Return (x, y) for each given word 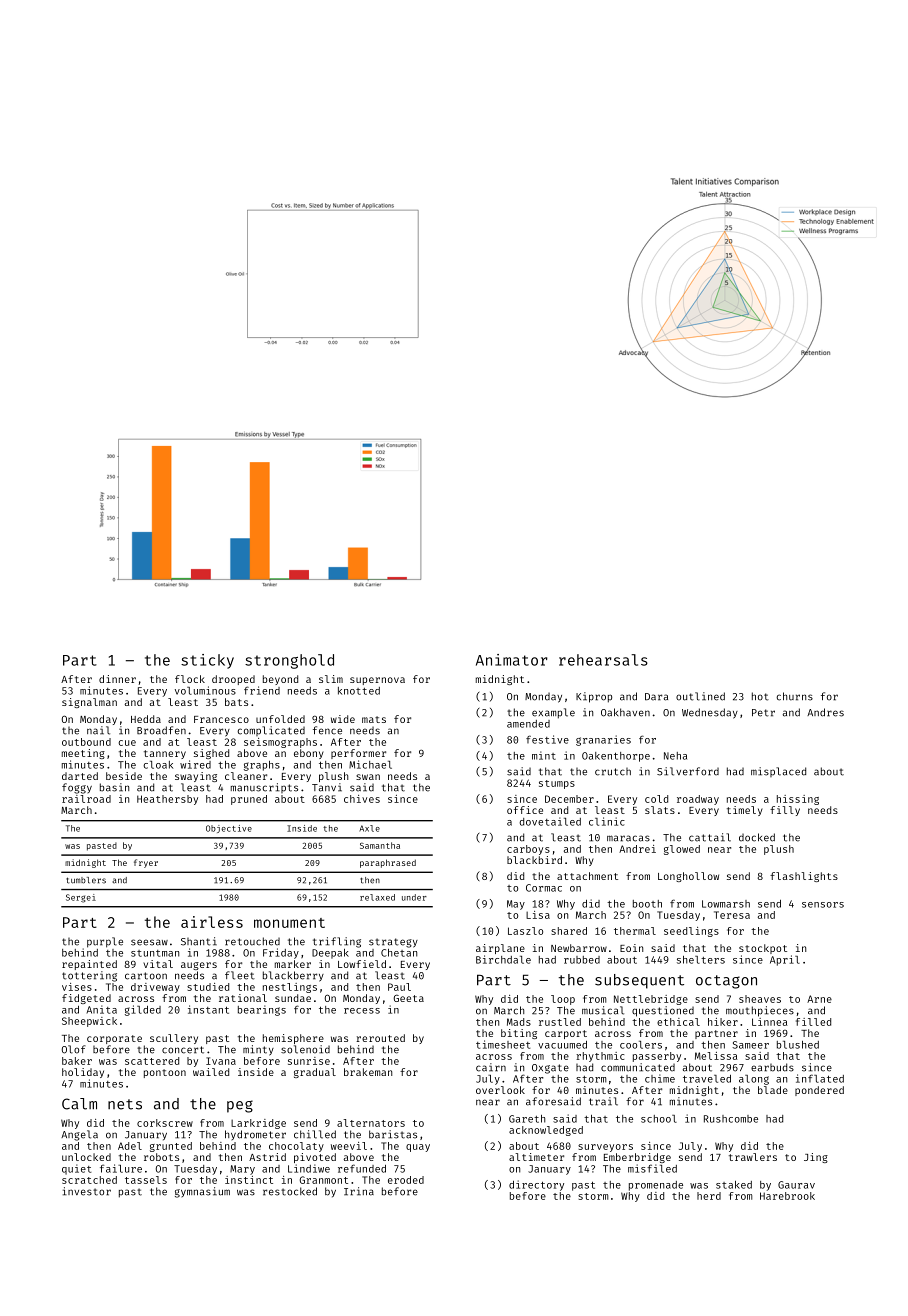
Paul (399, 987)
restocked (290, 1191)
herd (709, 1196)
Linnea (770, 1022)
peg (240, 1106)
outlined (700, 696)
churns (794, 696)
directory (536, 1185)
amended (528, 724)
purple (105, 942)
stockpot (763, 949)
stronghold (289, 661)
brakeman (368, 1072)
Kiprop (594, 697)
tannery (165, 754)
